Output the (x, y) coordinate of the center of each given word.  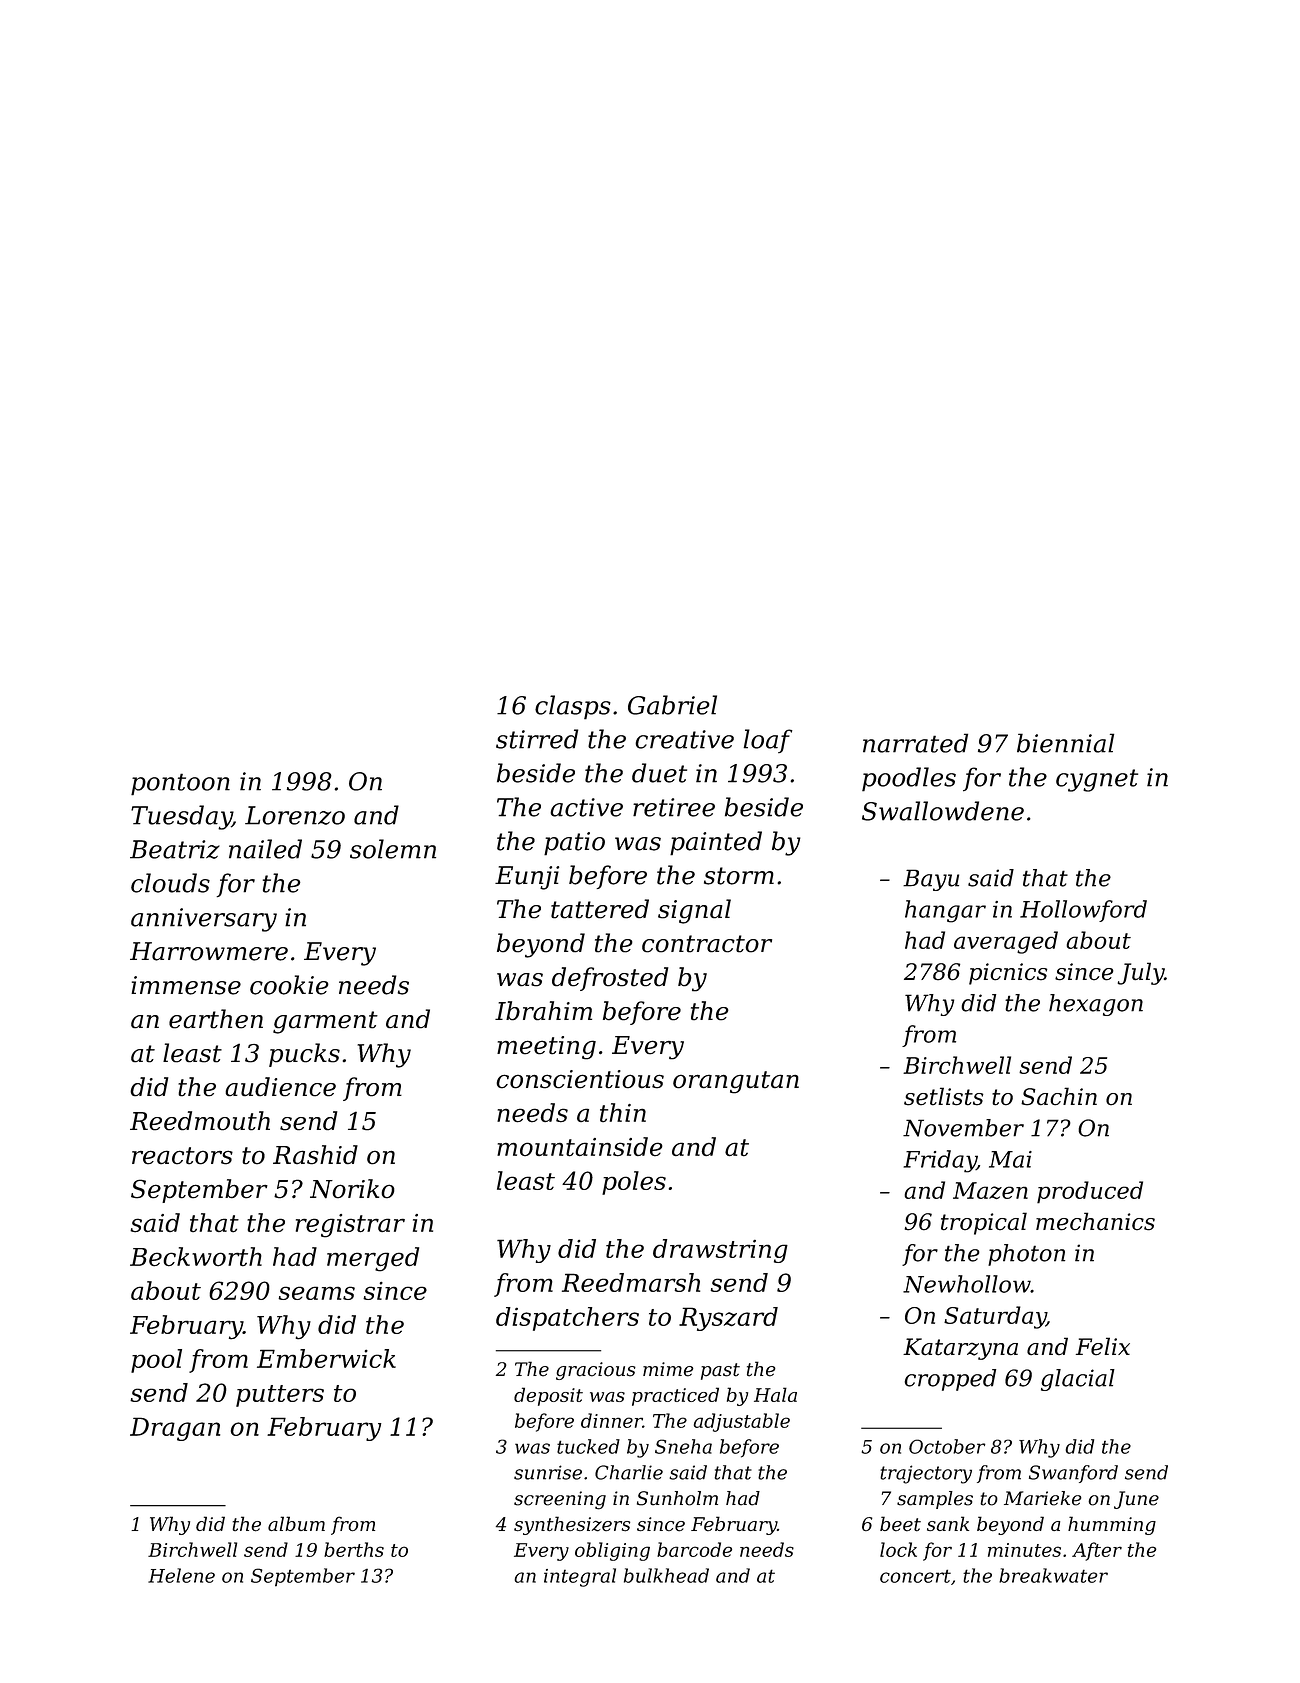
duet (659, 773)
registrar (350, 1226)
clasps (573, 707)
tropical (984, 1223)
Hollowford (1083, 911)
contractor (707, 944)
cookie (289, 985)
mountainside (580, 1147)
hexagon (1096, 1005)
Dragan (175, 1429)
